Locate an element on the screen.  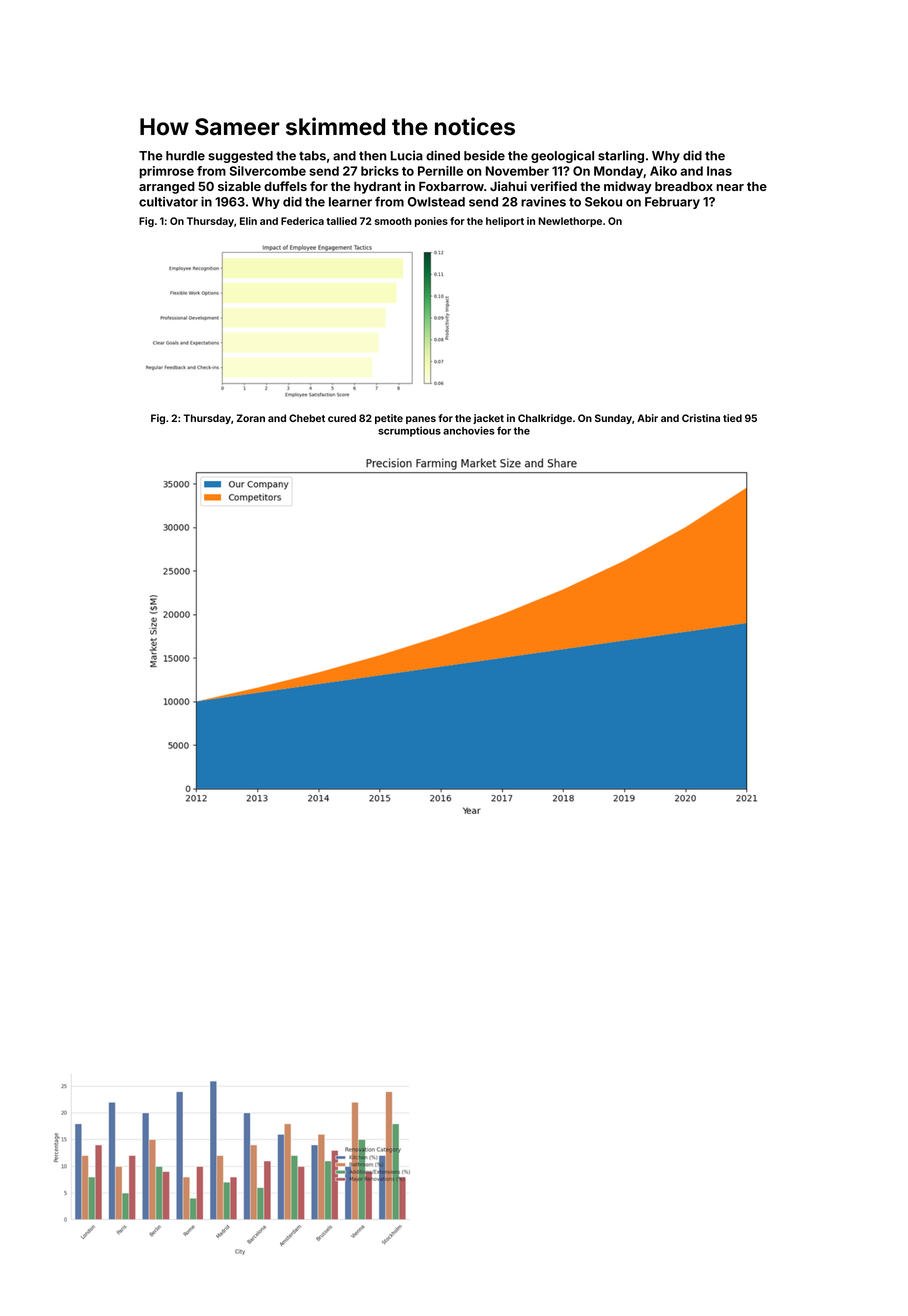
Elin is located at coordinates (248, 221).
